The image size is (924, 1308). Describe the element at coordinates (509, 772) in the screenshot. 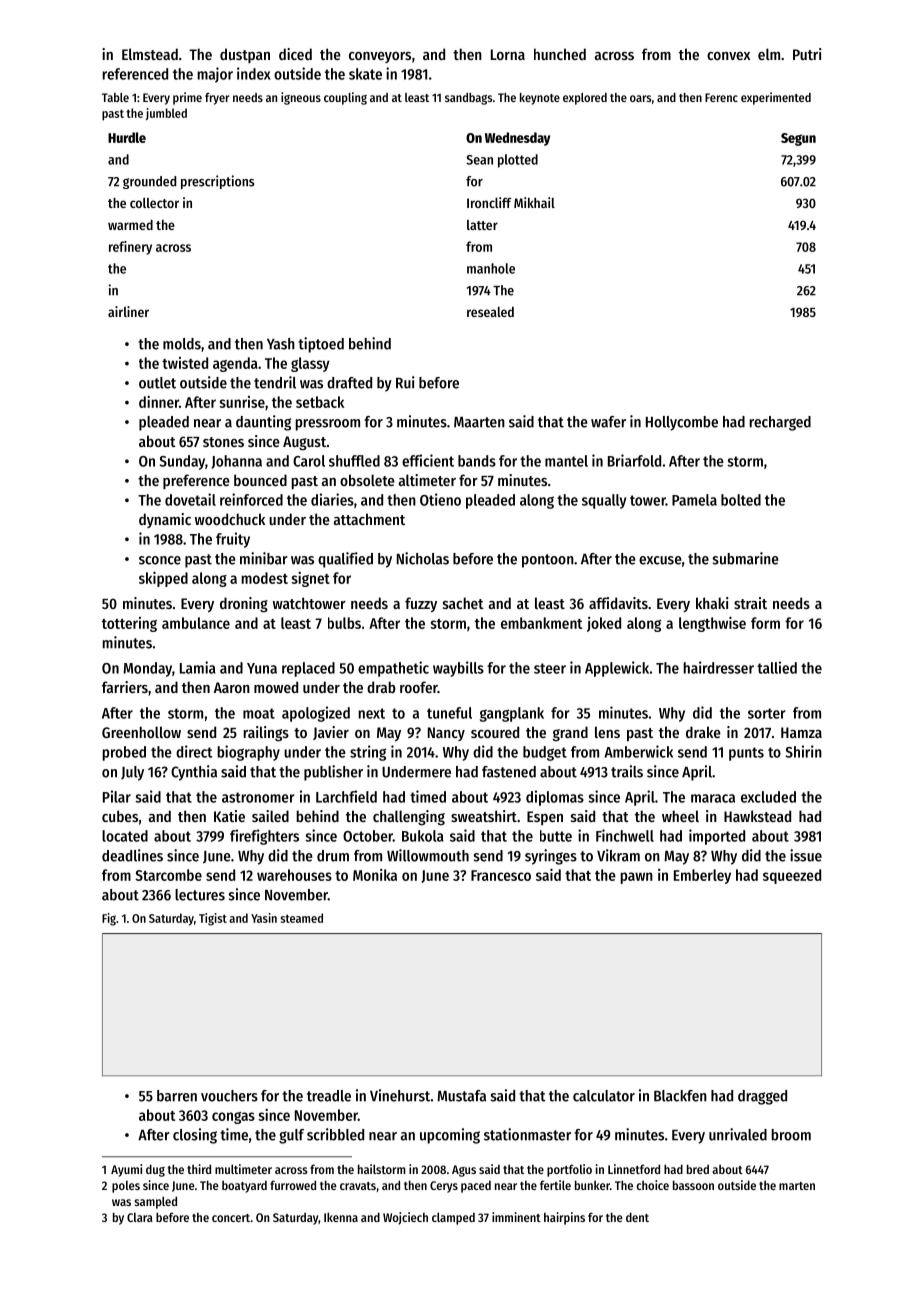

I see `fastened` at that location.
